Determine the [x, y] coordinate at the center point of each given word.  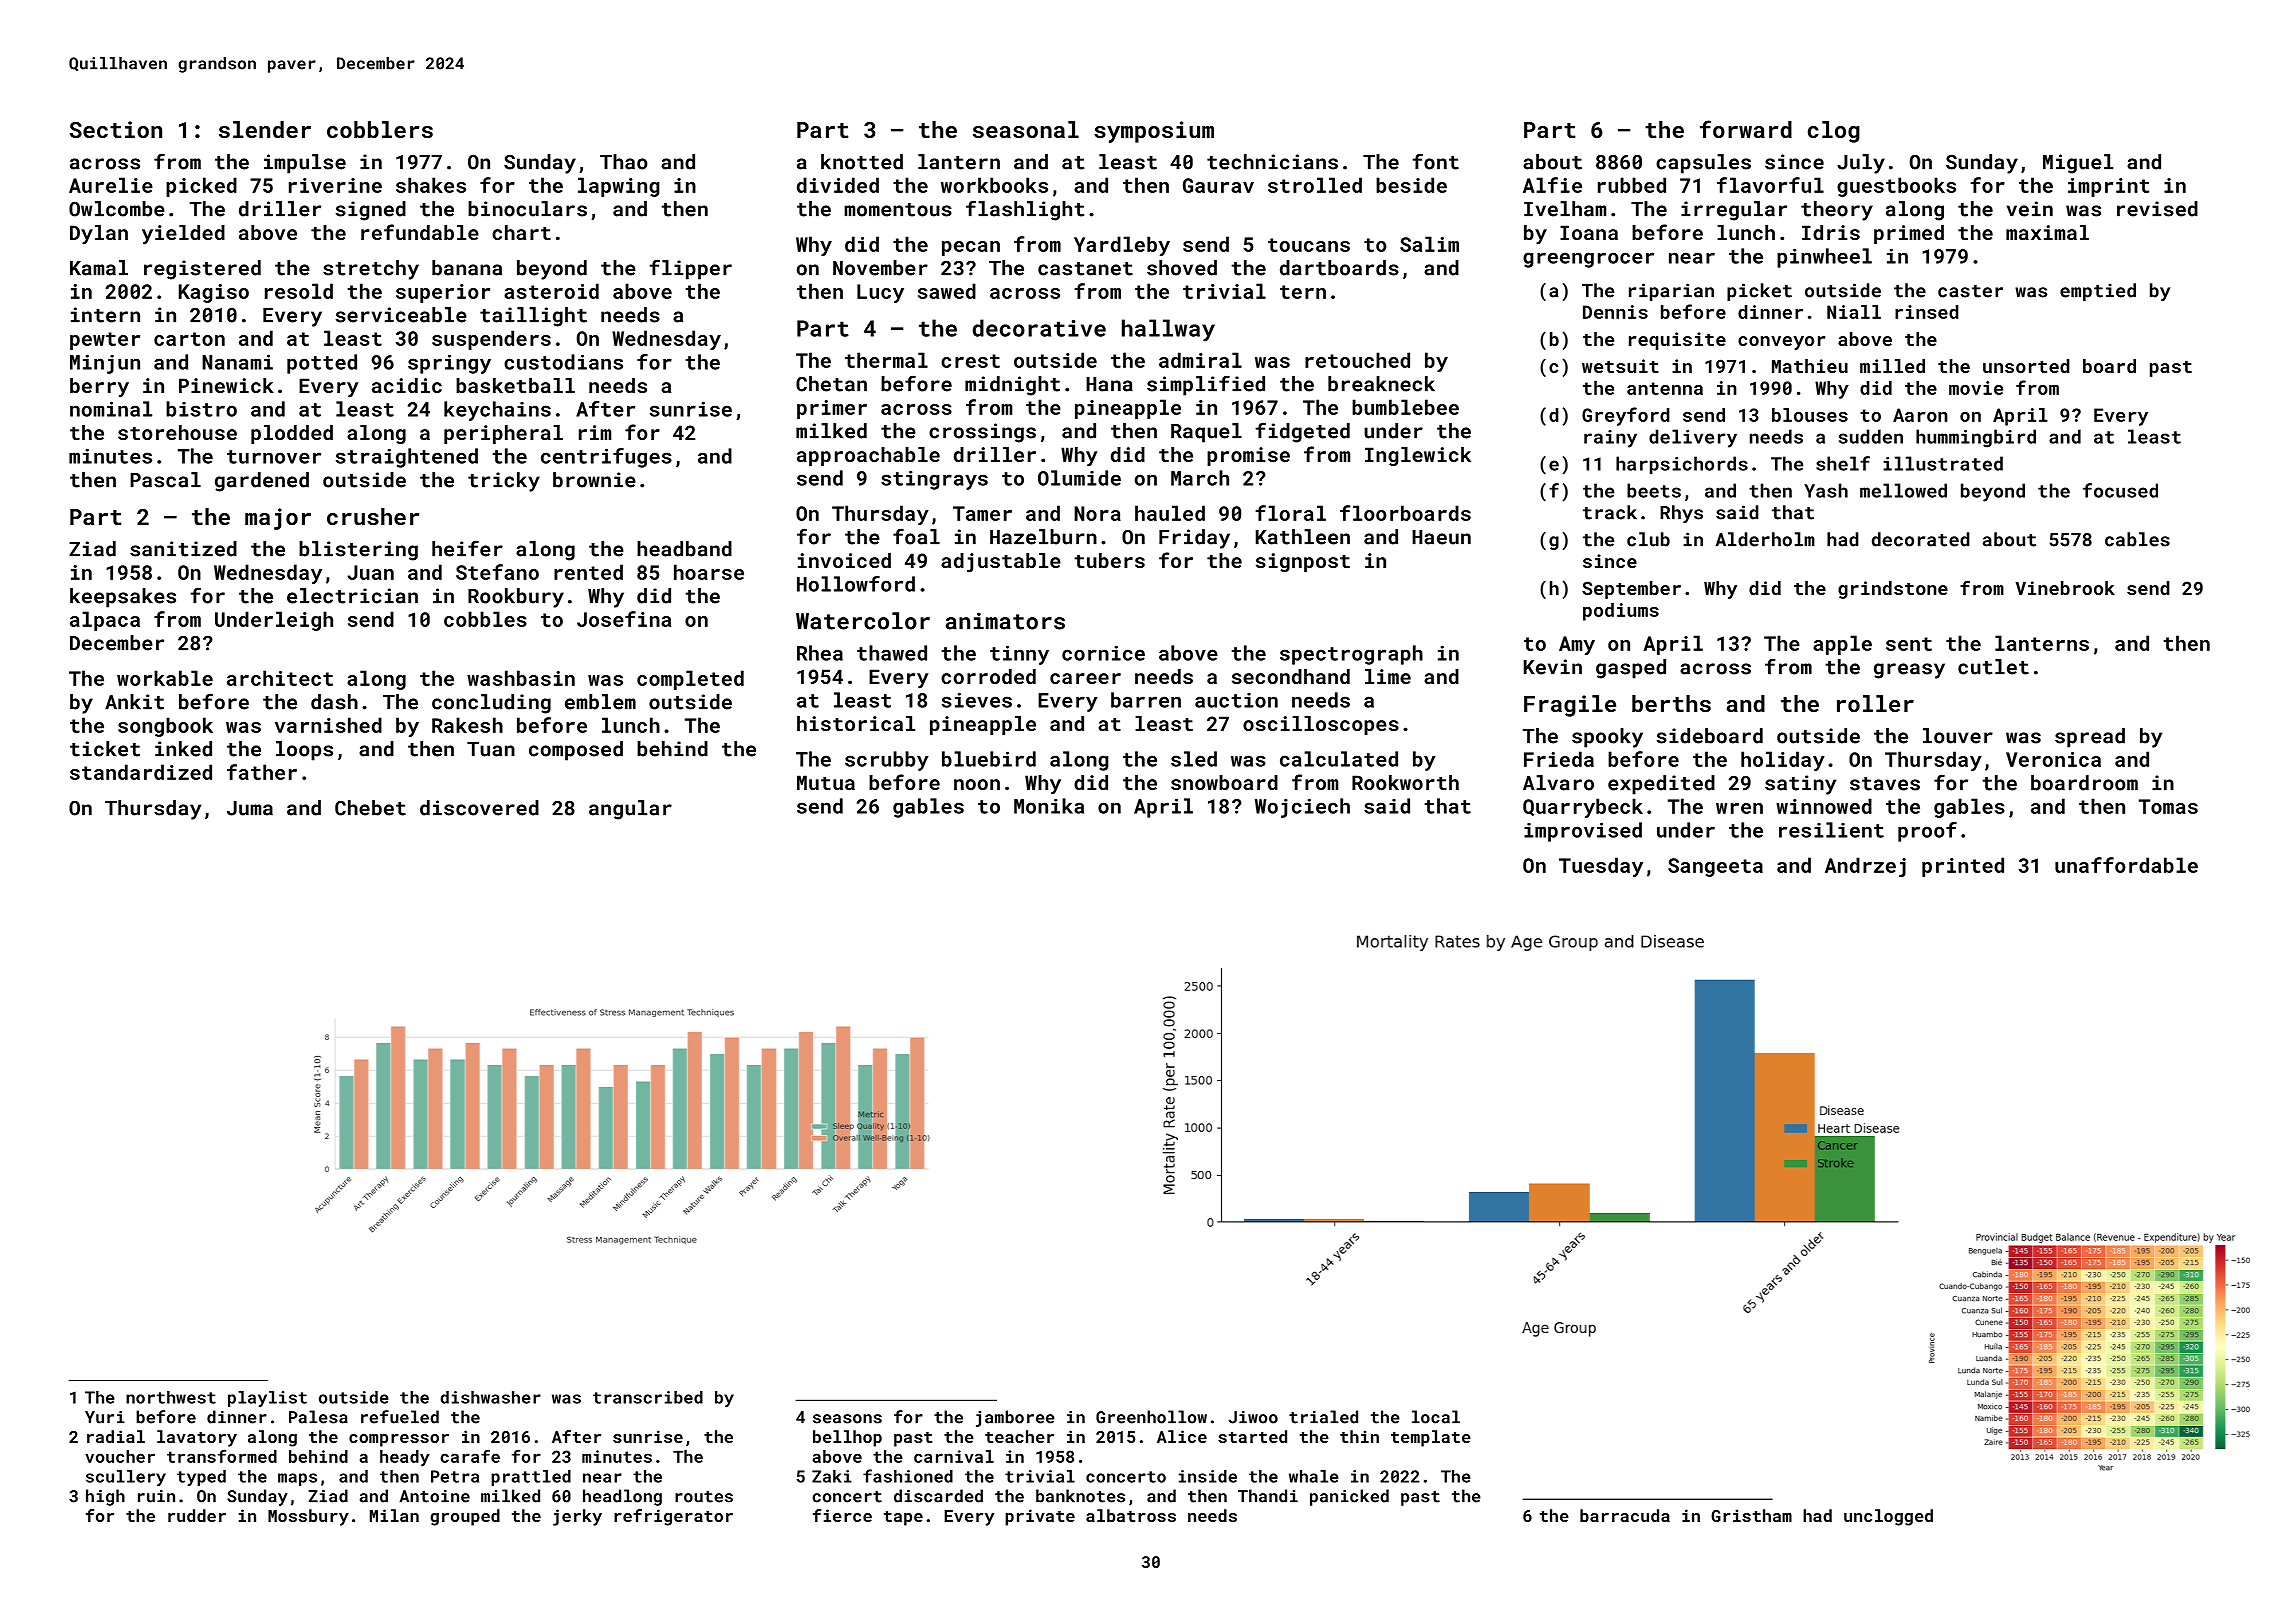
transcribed [648, 1397]
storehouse [177, 432]
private [1040, 1517]
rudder [197, 1515]
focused [2120, 490]
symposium [1154, 132]
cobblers [380, 129]
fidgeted [1302, 432]
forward [1746, 129]
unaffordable [2126, 865]
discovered [479, 808]
